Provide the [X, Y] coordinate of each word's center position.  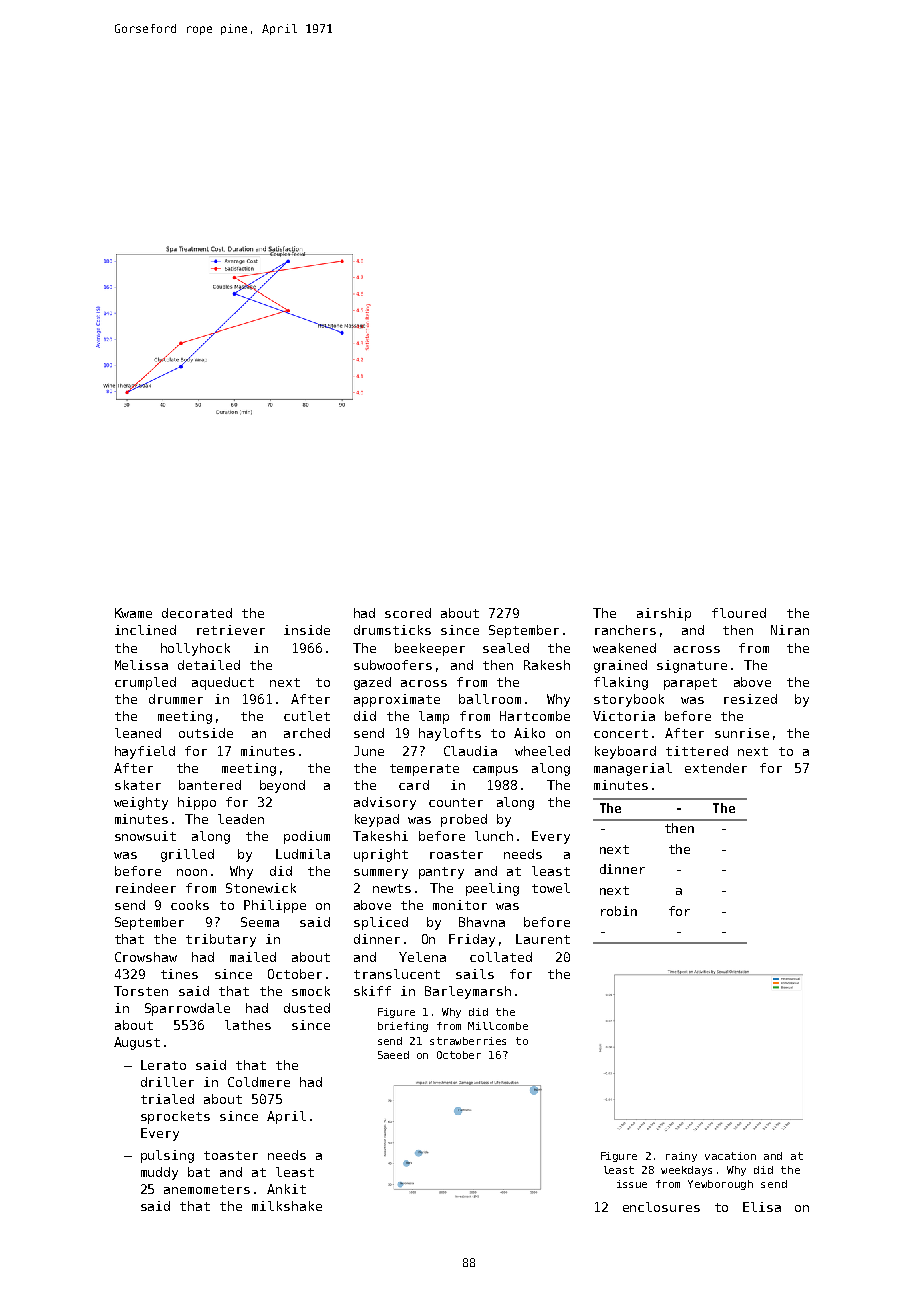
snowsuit [145, 836]
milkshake [287, 1206]
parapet [690, 684]
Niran [790, 630]
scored [408, 613]
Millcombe [498, 1026]
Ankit [286, 1189]
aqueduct [223, 683]
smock [311, 991]
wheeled [542, 751]
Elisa [762, 1207]
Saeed [393, 1055]
